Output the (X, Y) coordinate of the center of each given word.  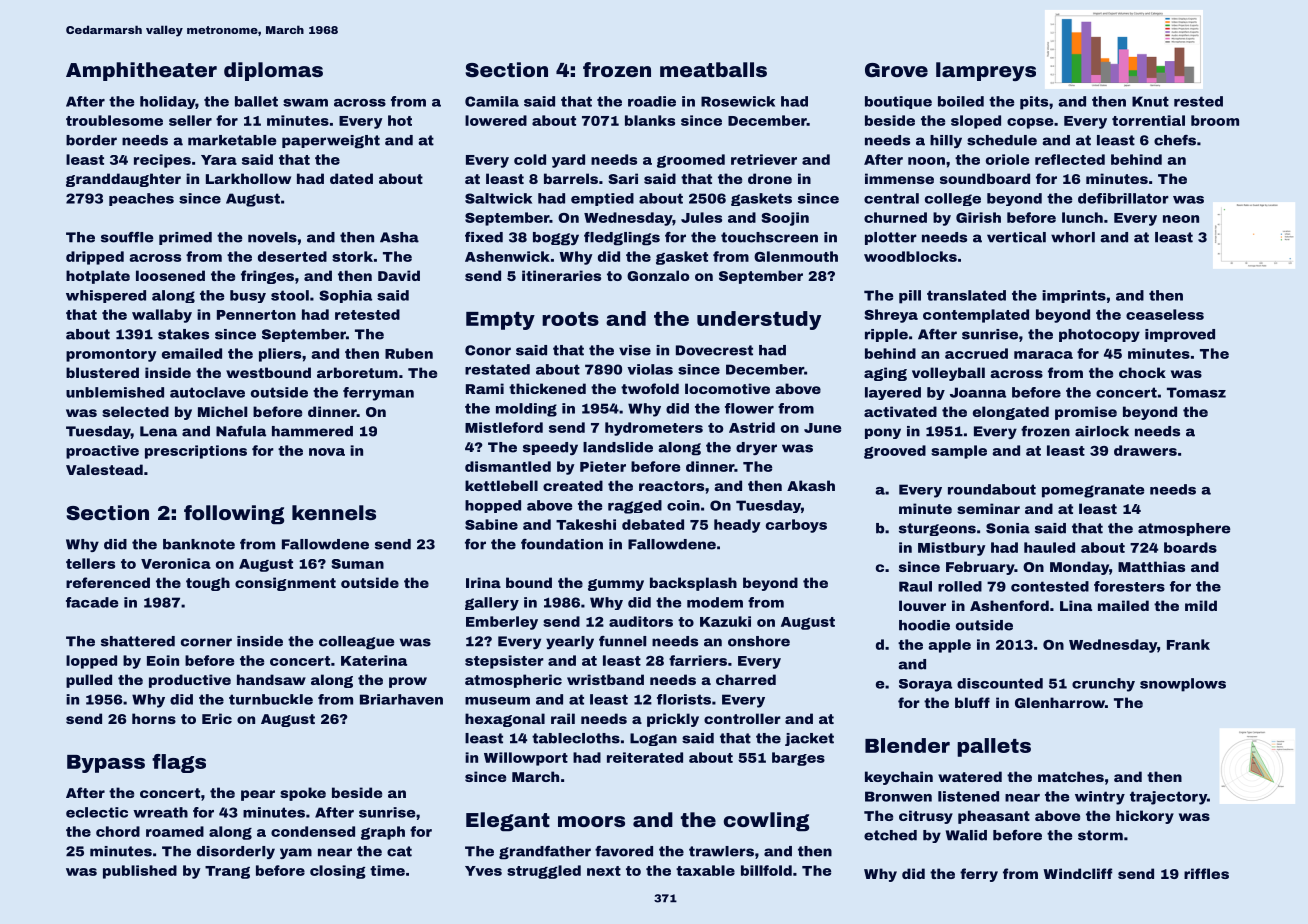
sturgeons (937, 529)
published (140, 872)
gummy (616, 585)
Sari (623, 178)
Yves (483, 871)
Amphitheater (141, 71)
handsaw (271, 679)
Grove (896, 70)
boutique (898, 102)
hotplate (98, 277)
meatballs (713, 69)
